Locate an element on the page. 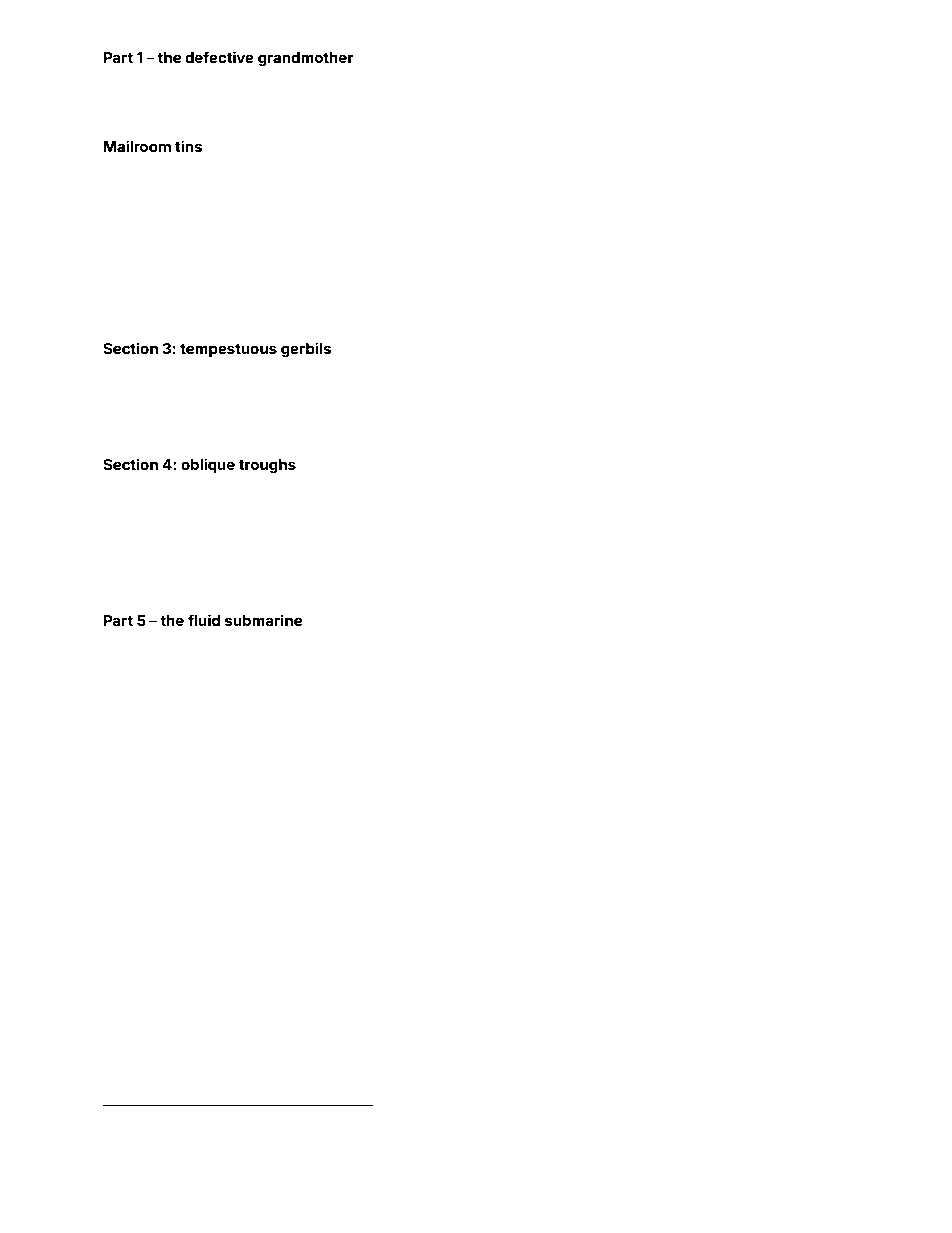 The width and height of the image is (952, 1233). Blackfen is located at coordinates (749, 548).
